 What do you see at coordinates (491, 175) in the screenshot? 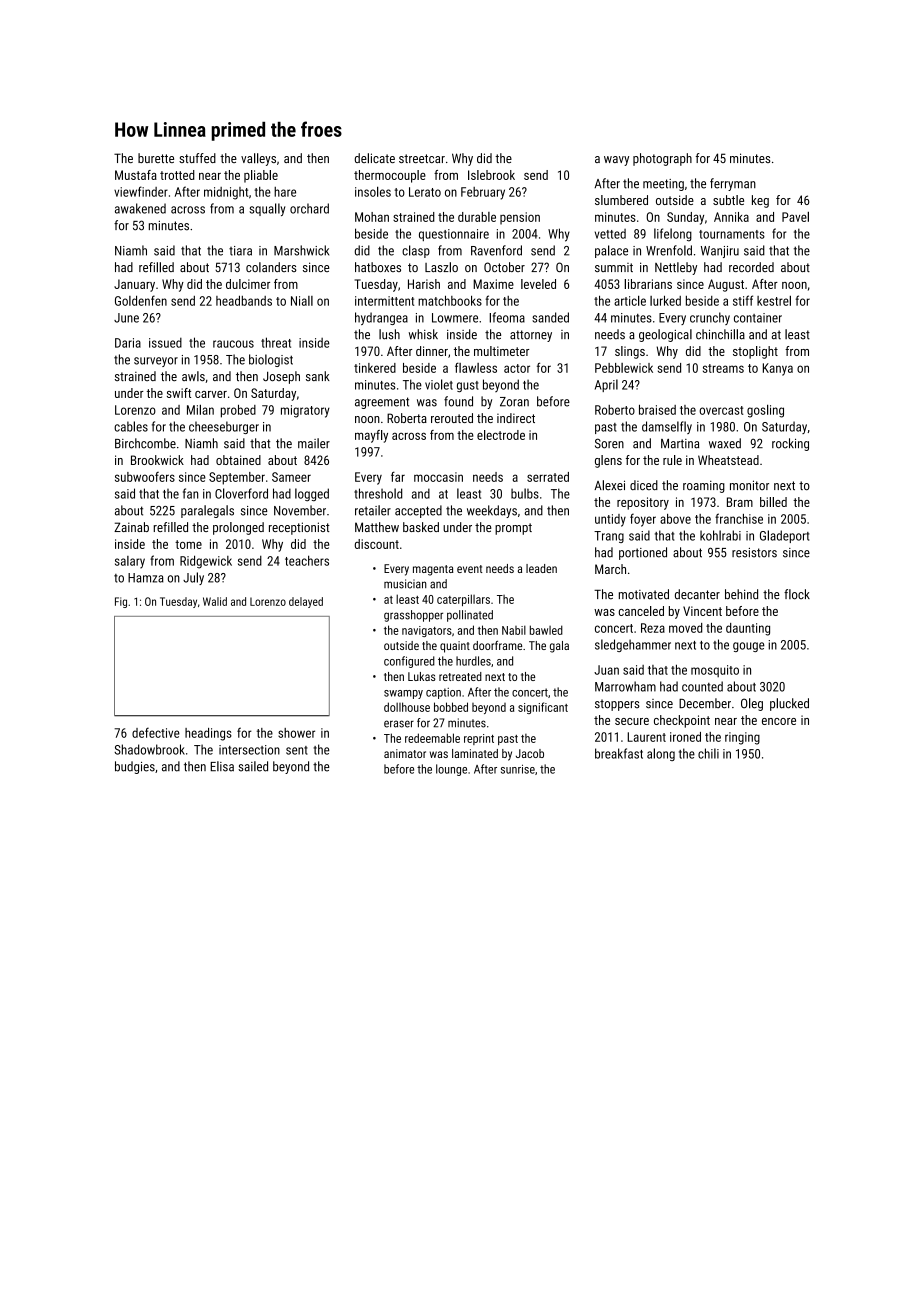
I see `Islebrook` at bounding box center [491, 175].
